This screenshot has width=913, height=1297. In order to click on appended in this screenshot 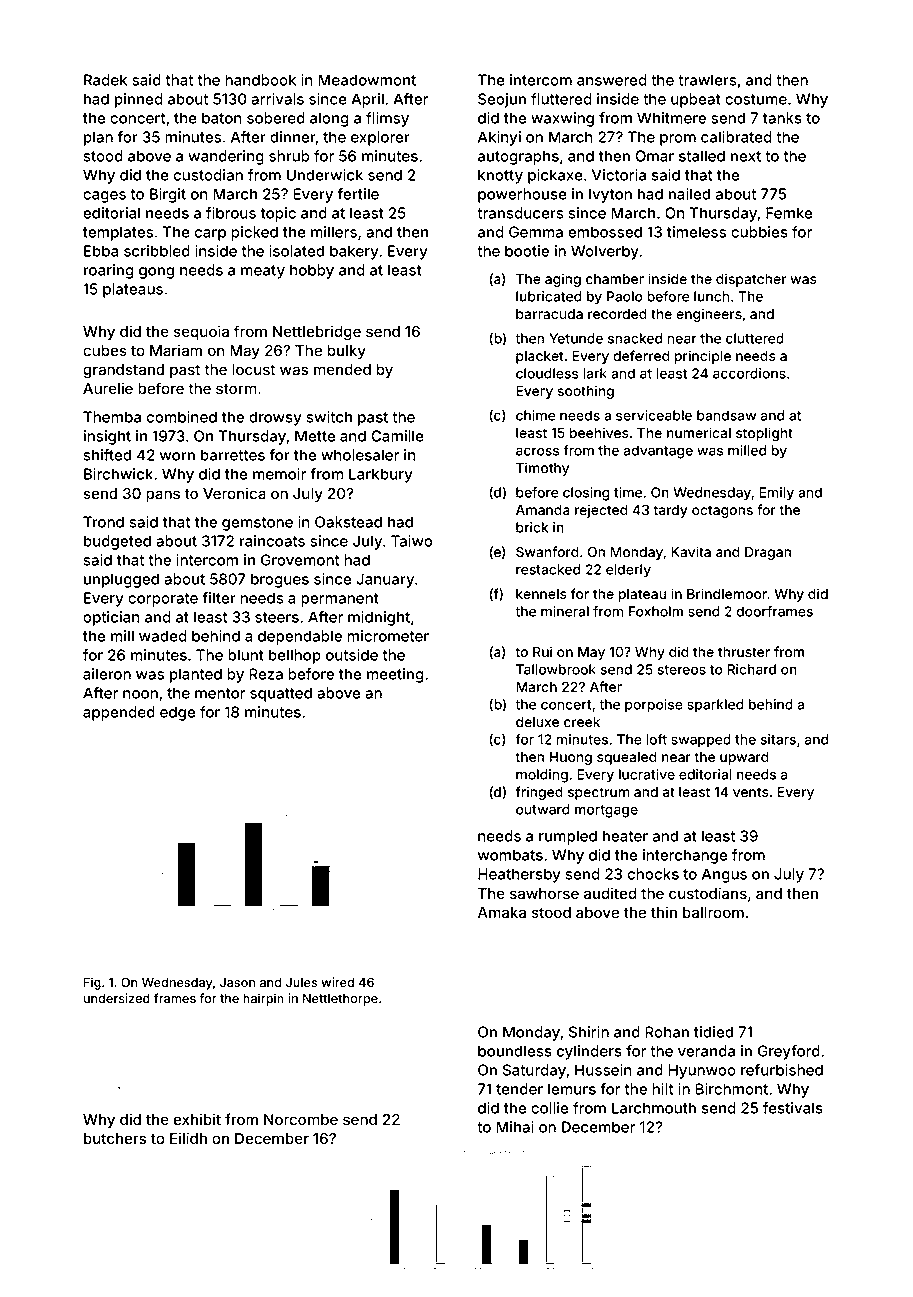, I will do `click(119, 713)`.
